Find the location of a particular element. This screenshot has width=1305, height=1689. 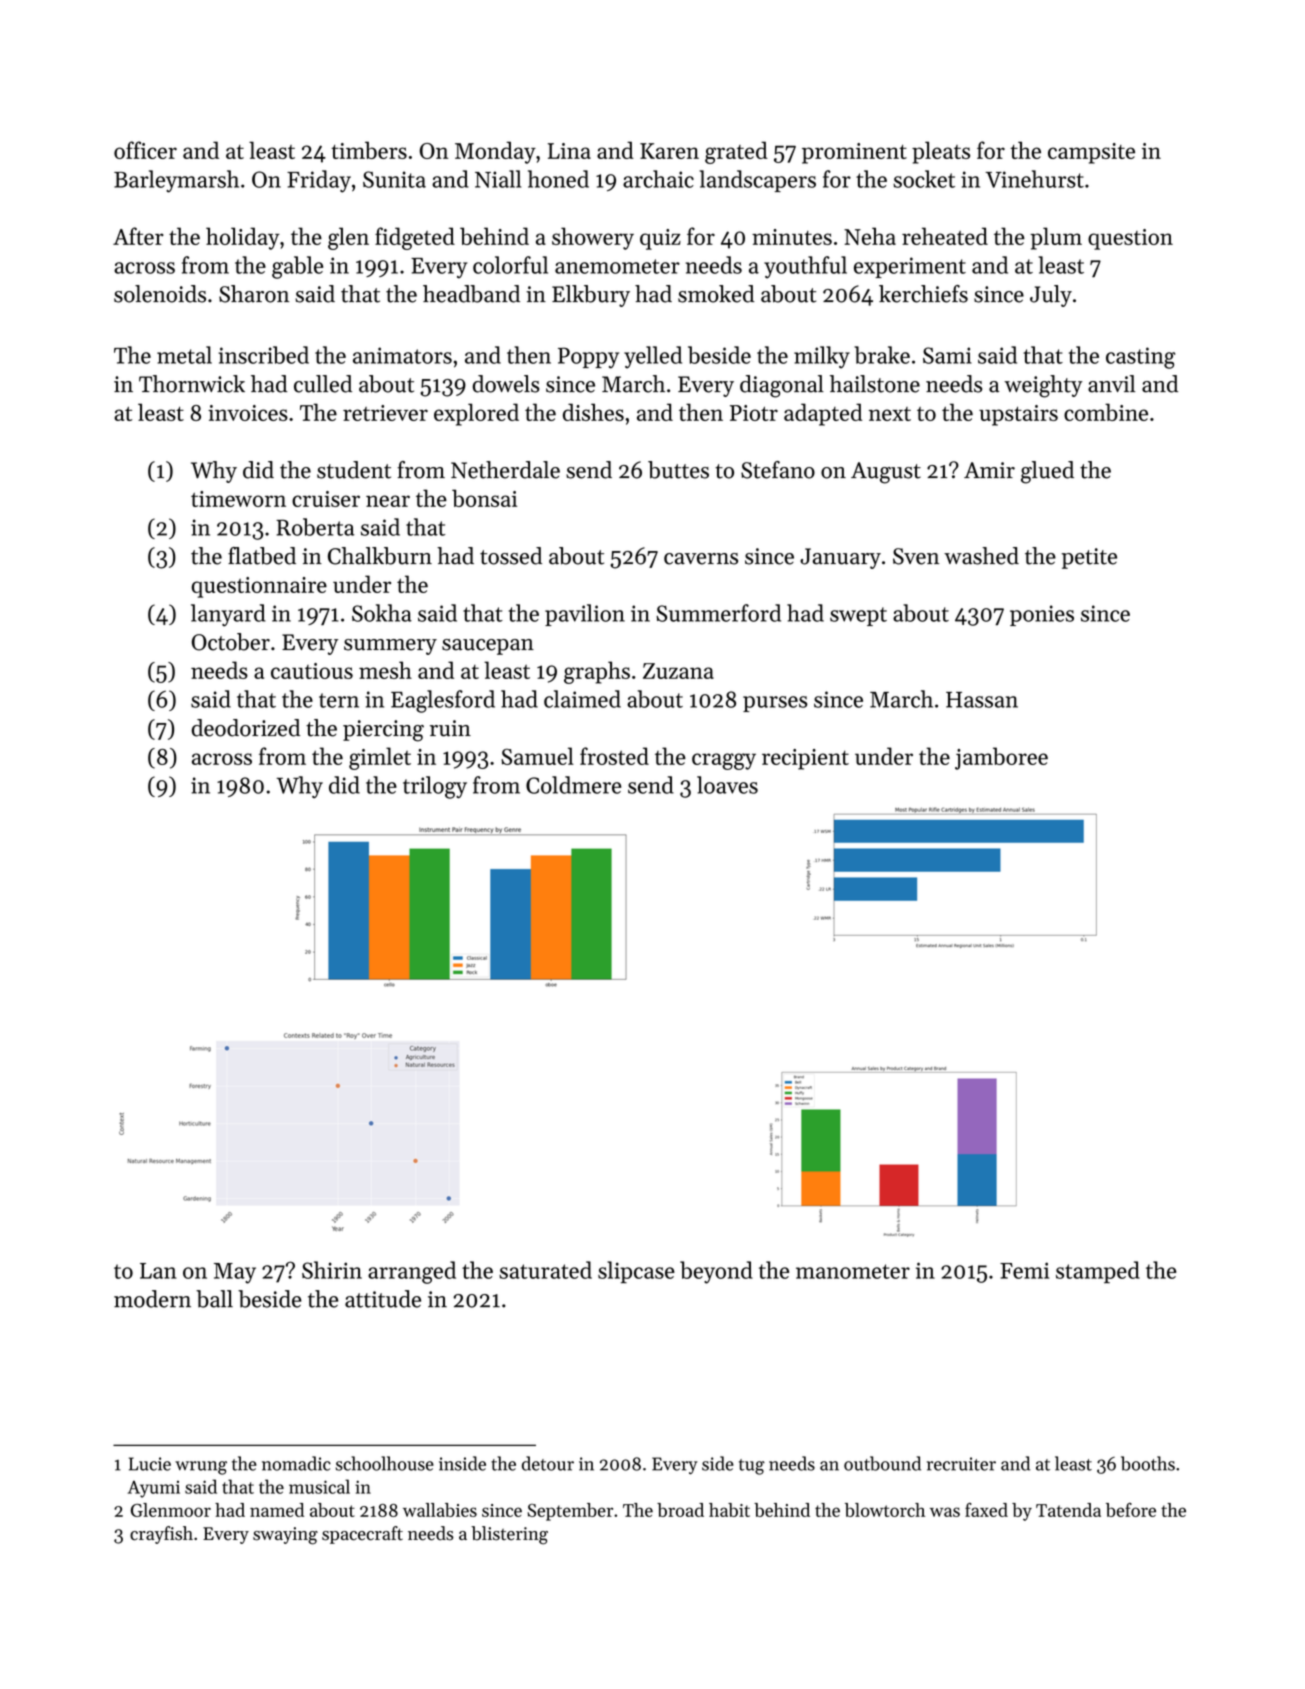

animators is located at coordinates (402, 355).
